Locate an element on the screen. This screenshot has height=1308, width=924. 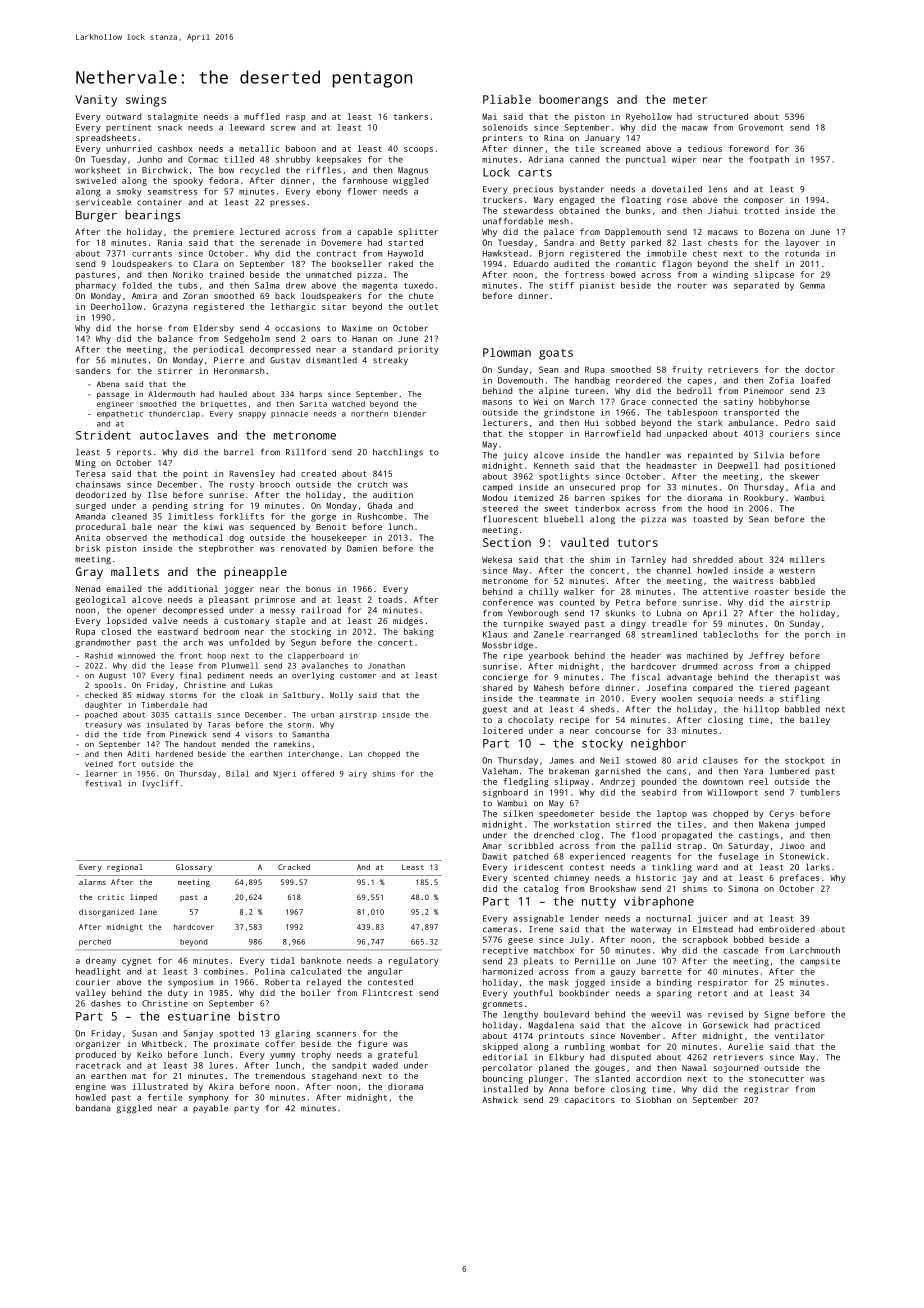
Teresa is located at coordinates (91, 473).
